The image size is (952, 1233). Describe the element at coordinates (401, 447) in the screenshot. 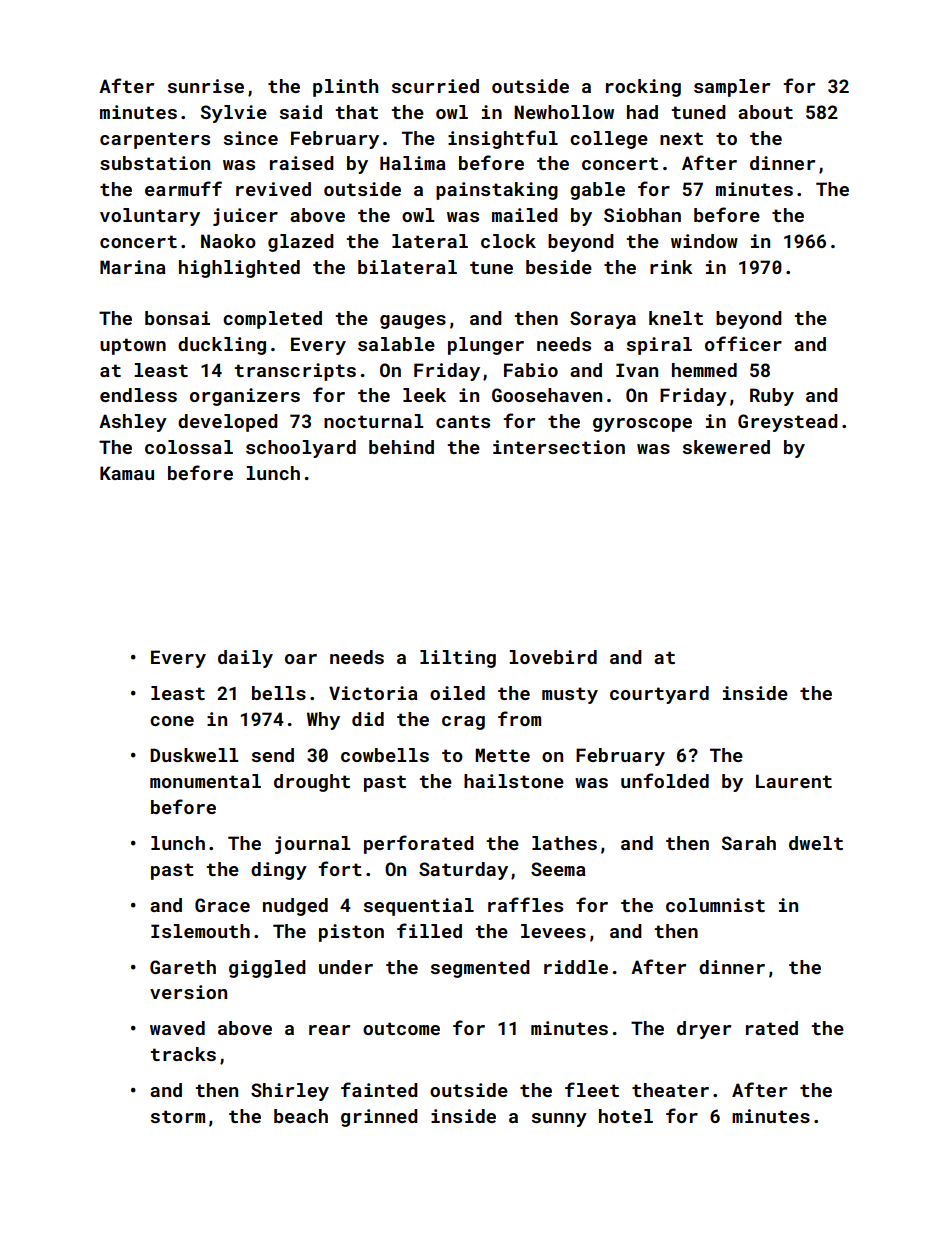

I see `behind` at that location.
